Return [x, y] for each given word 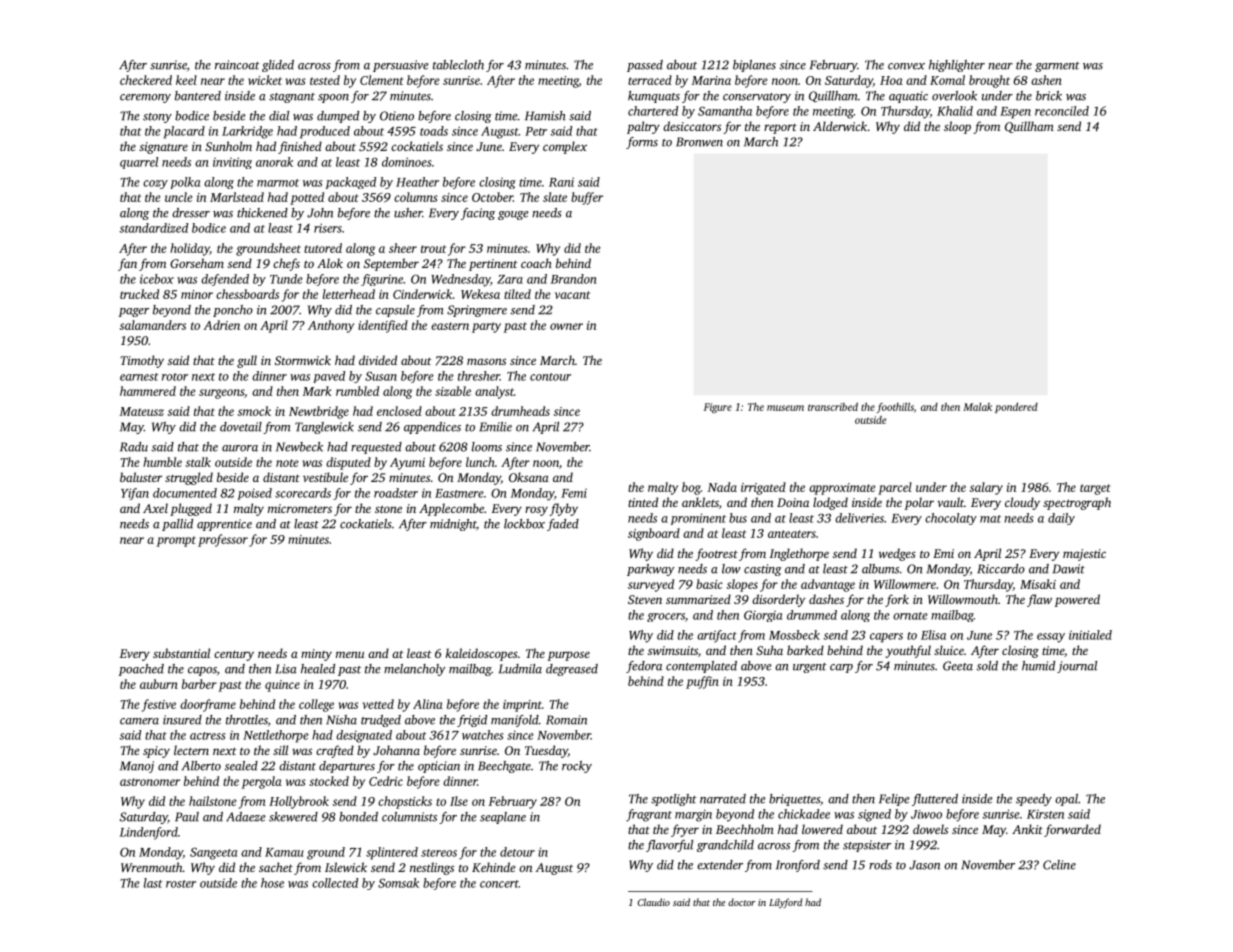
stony [157, 118]
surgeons [221, 394]
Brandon [574, 279]
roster [181, 884]
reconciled [1062, 111]
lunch [480, 462]
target [1095, 489]
